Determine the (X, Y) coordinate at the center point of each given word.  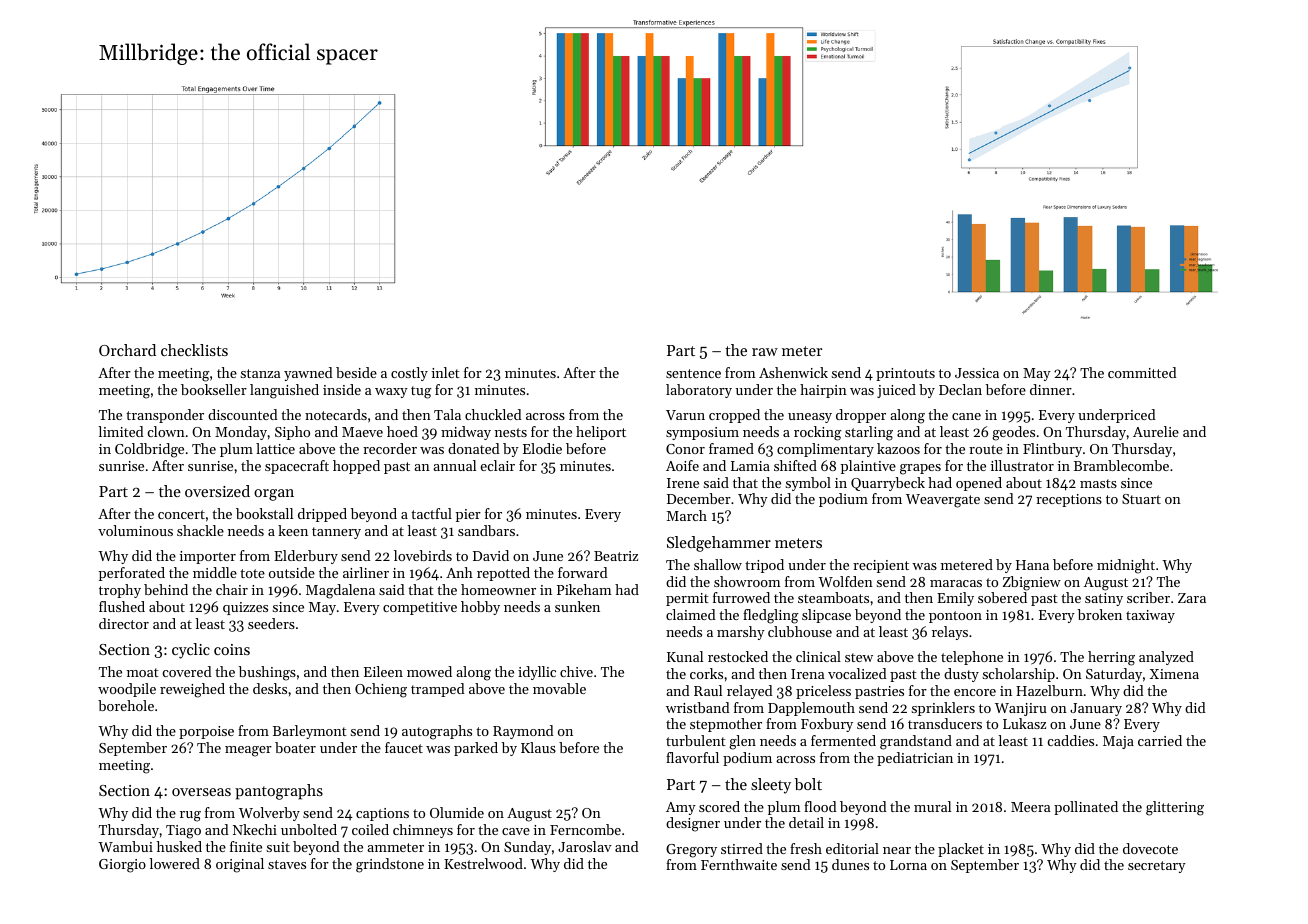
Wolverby (269, 814)
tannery (336, 533)
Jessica (977, 373)
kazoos (898, 448)
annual (454, 465)
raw (765, 352)
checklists (194, 350)
